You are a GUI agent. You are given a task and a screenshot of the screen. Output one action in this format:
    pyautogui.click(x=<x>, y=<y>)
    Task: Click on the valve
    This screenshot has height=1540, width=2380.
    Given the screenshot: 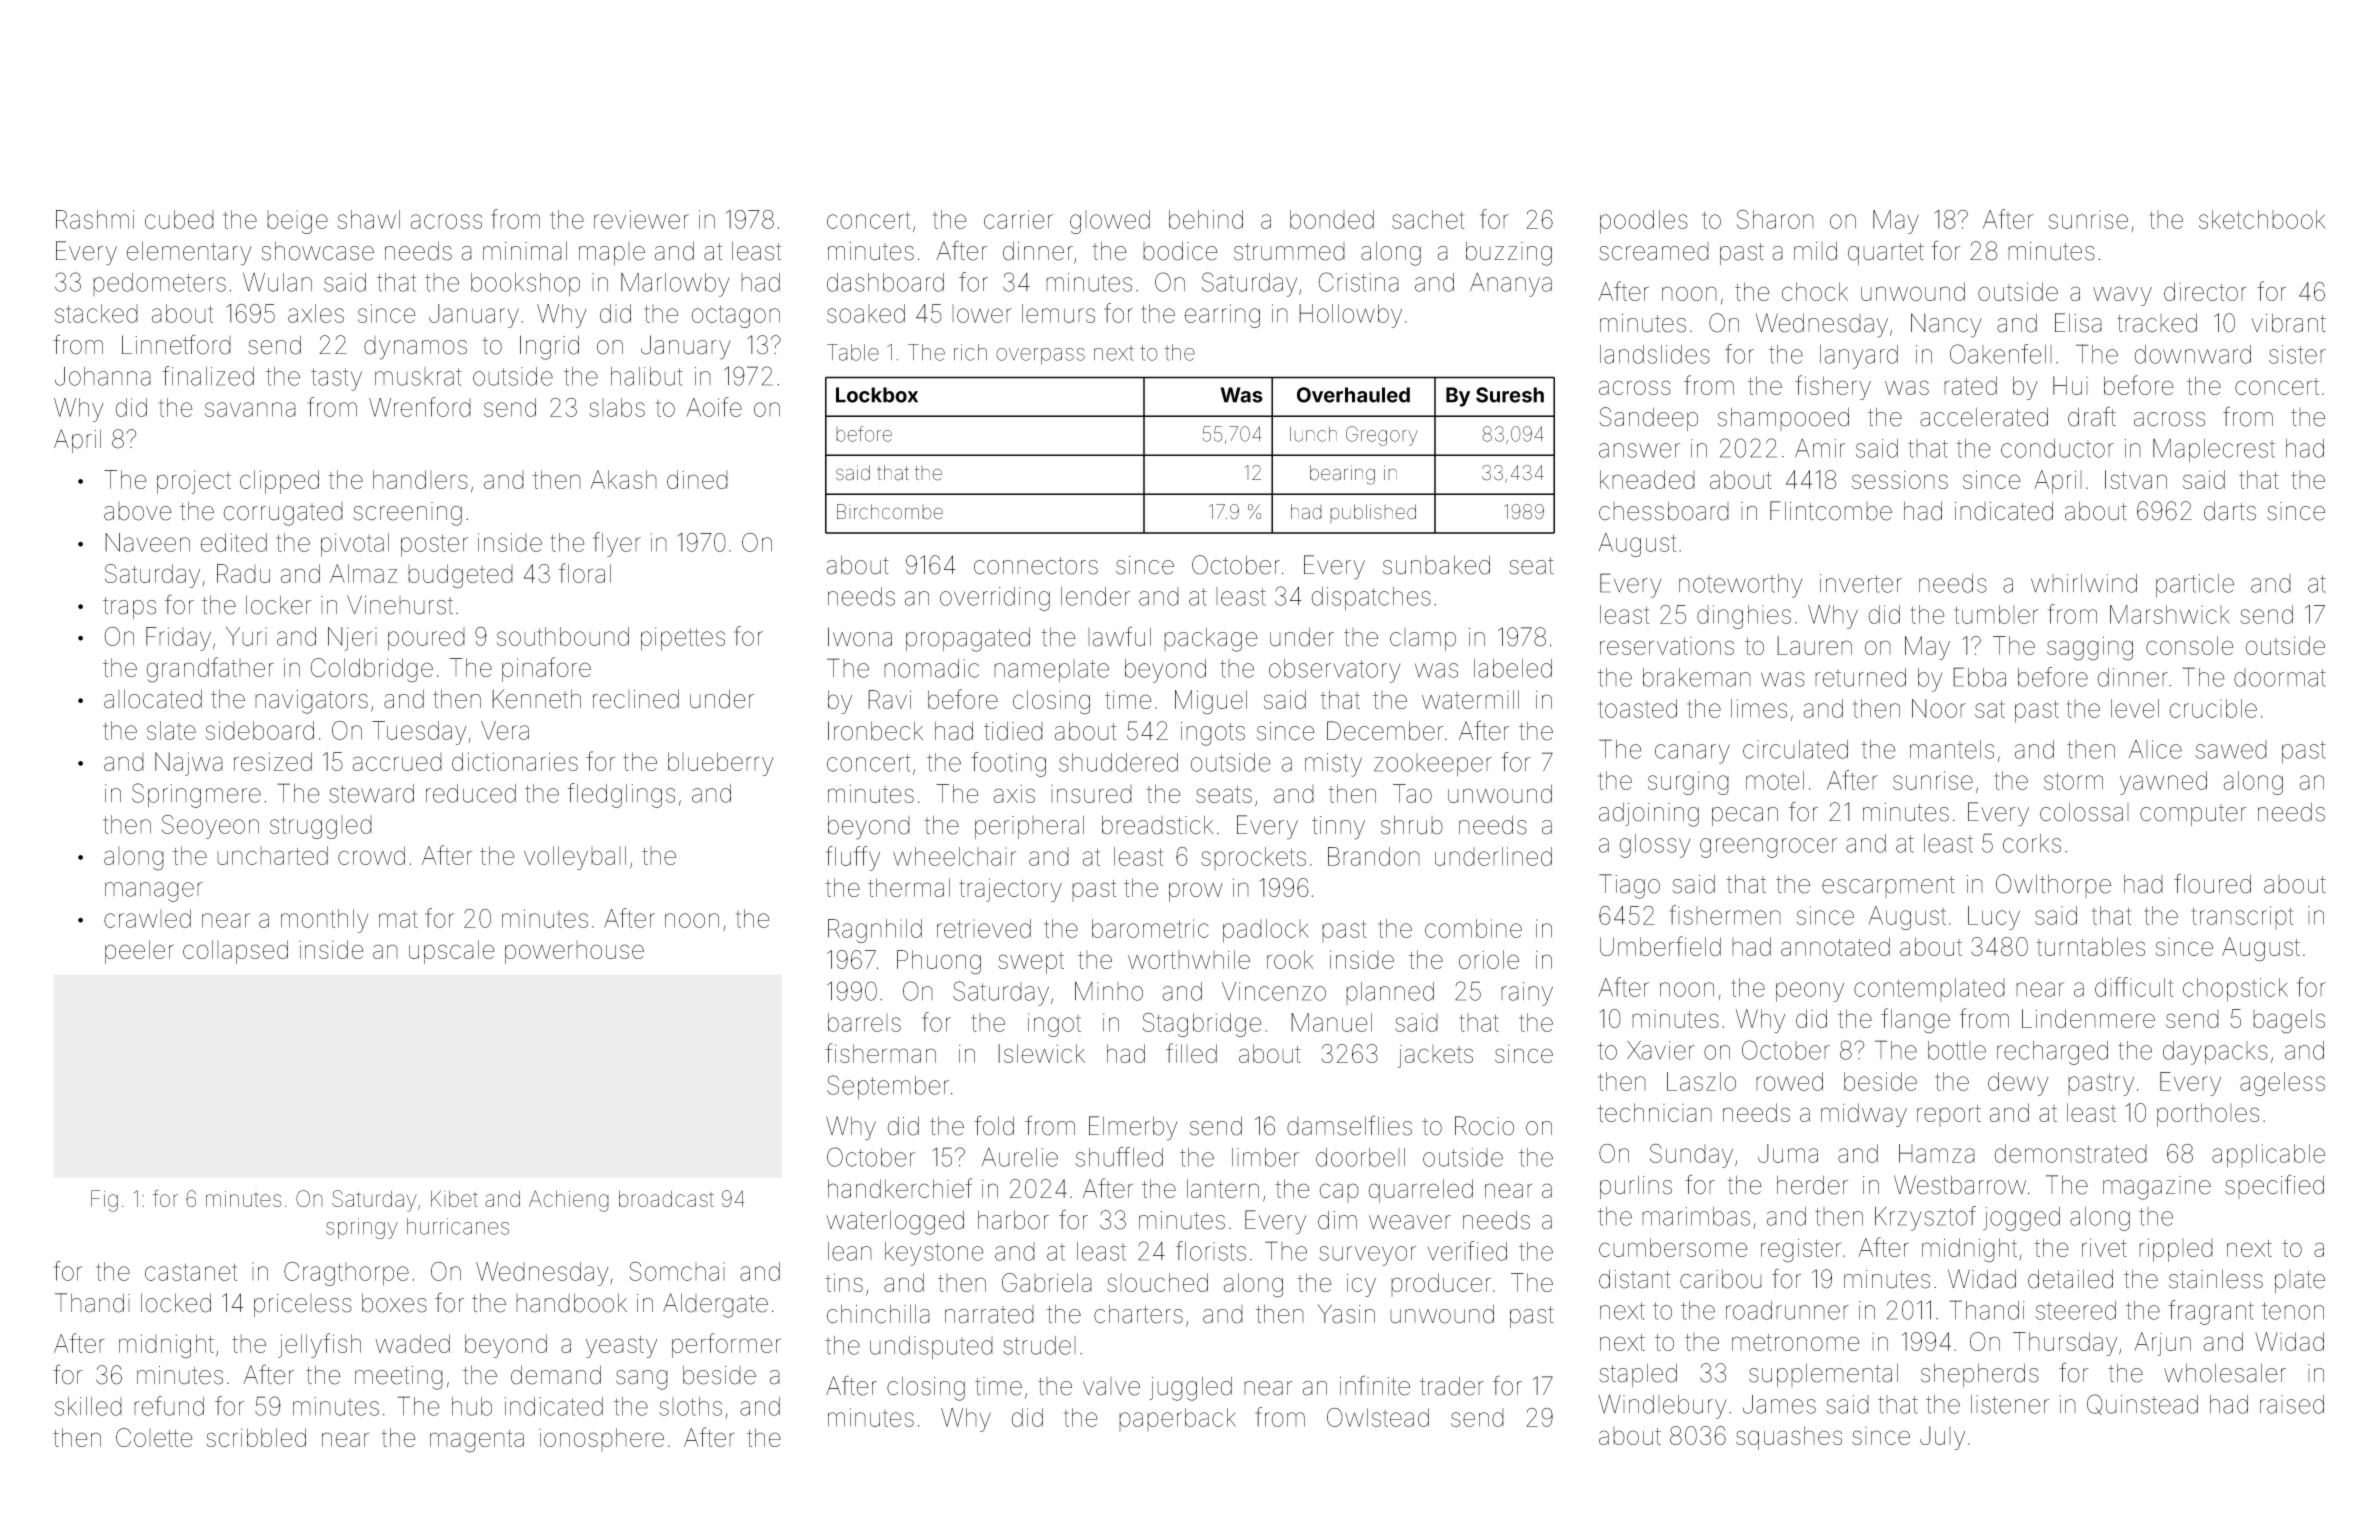 What is the action you would take?
    pyautogui.click(x=1111, y=1386)
